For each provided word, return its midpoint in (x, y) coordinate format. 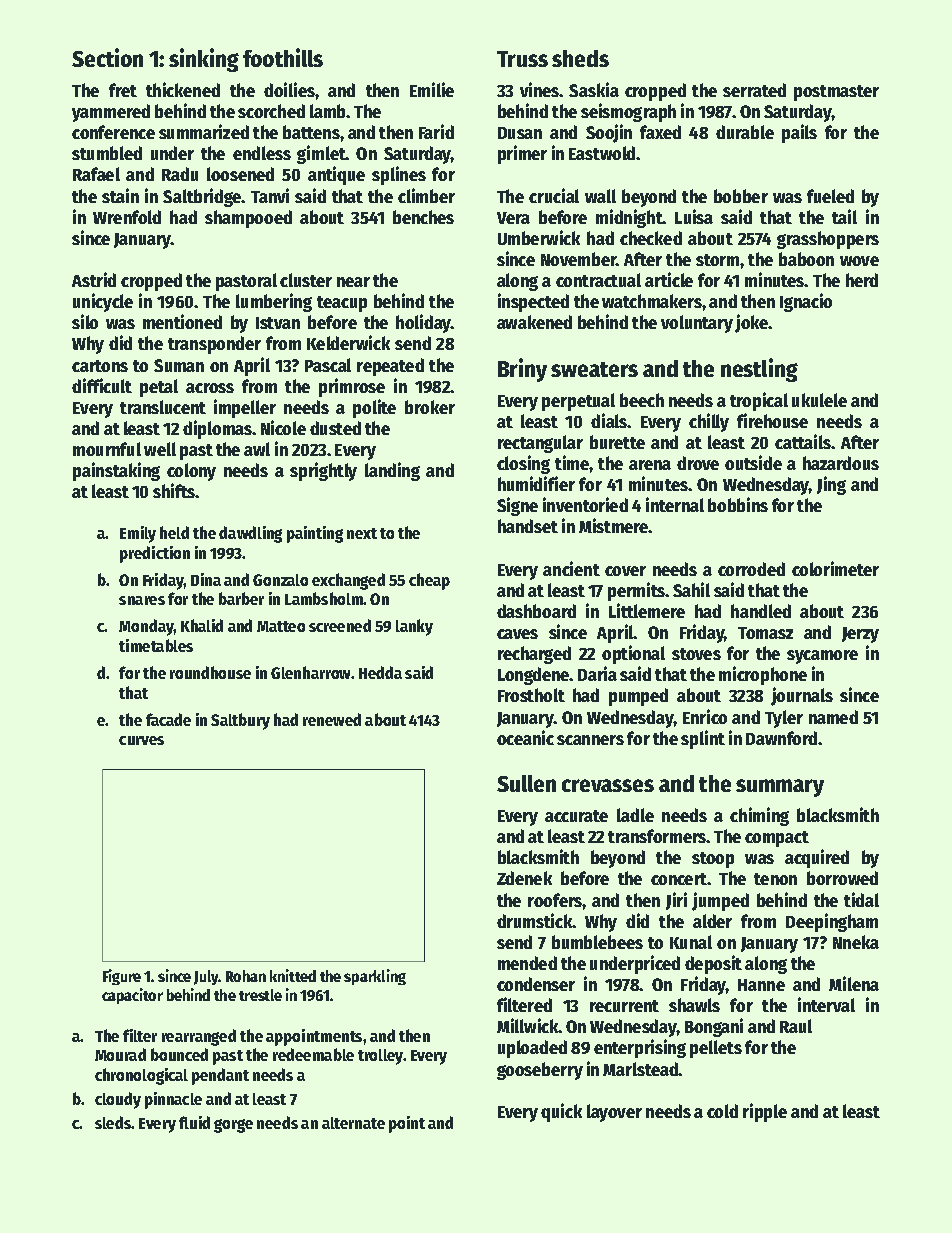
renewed (332, 719)
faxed (660, 132)
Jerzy (860, 635)
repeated (390, 367)
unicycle (103, 302)
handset (528, 526)
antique (336, 175)
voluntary (697, 324)
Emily (138, 534)
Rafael (96, 174)
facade (168, 719)
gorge (233, 1126)
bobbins (738, 504)
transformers (657, 836)
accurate (576, 816)
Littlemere (647, 610)
